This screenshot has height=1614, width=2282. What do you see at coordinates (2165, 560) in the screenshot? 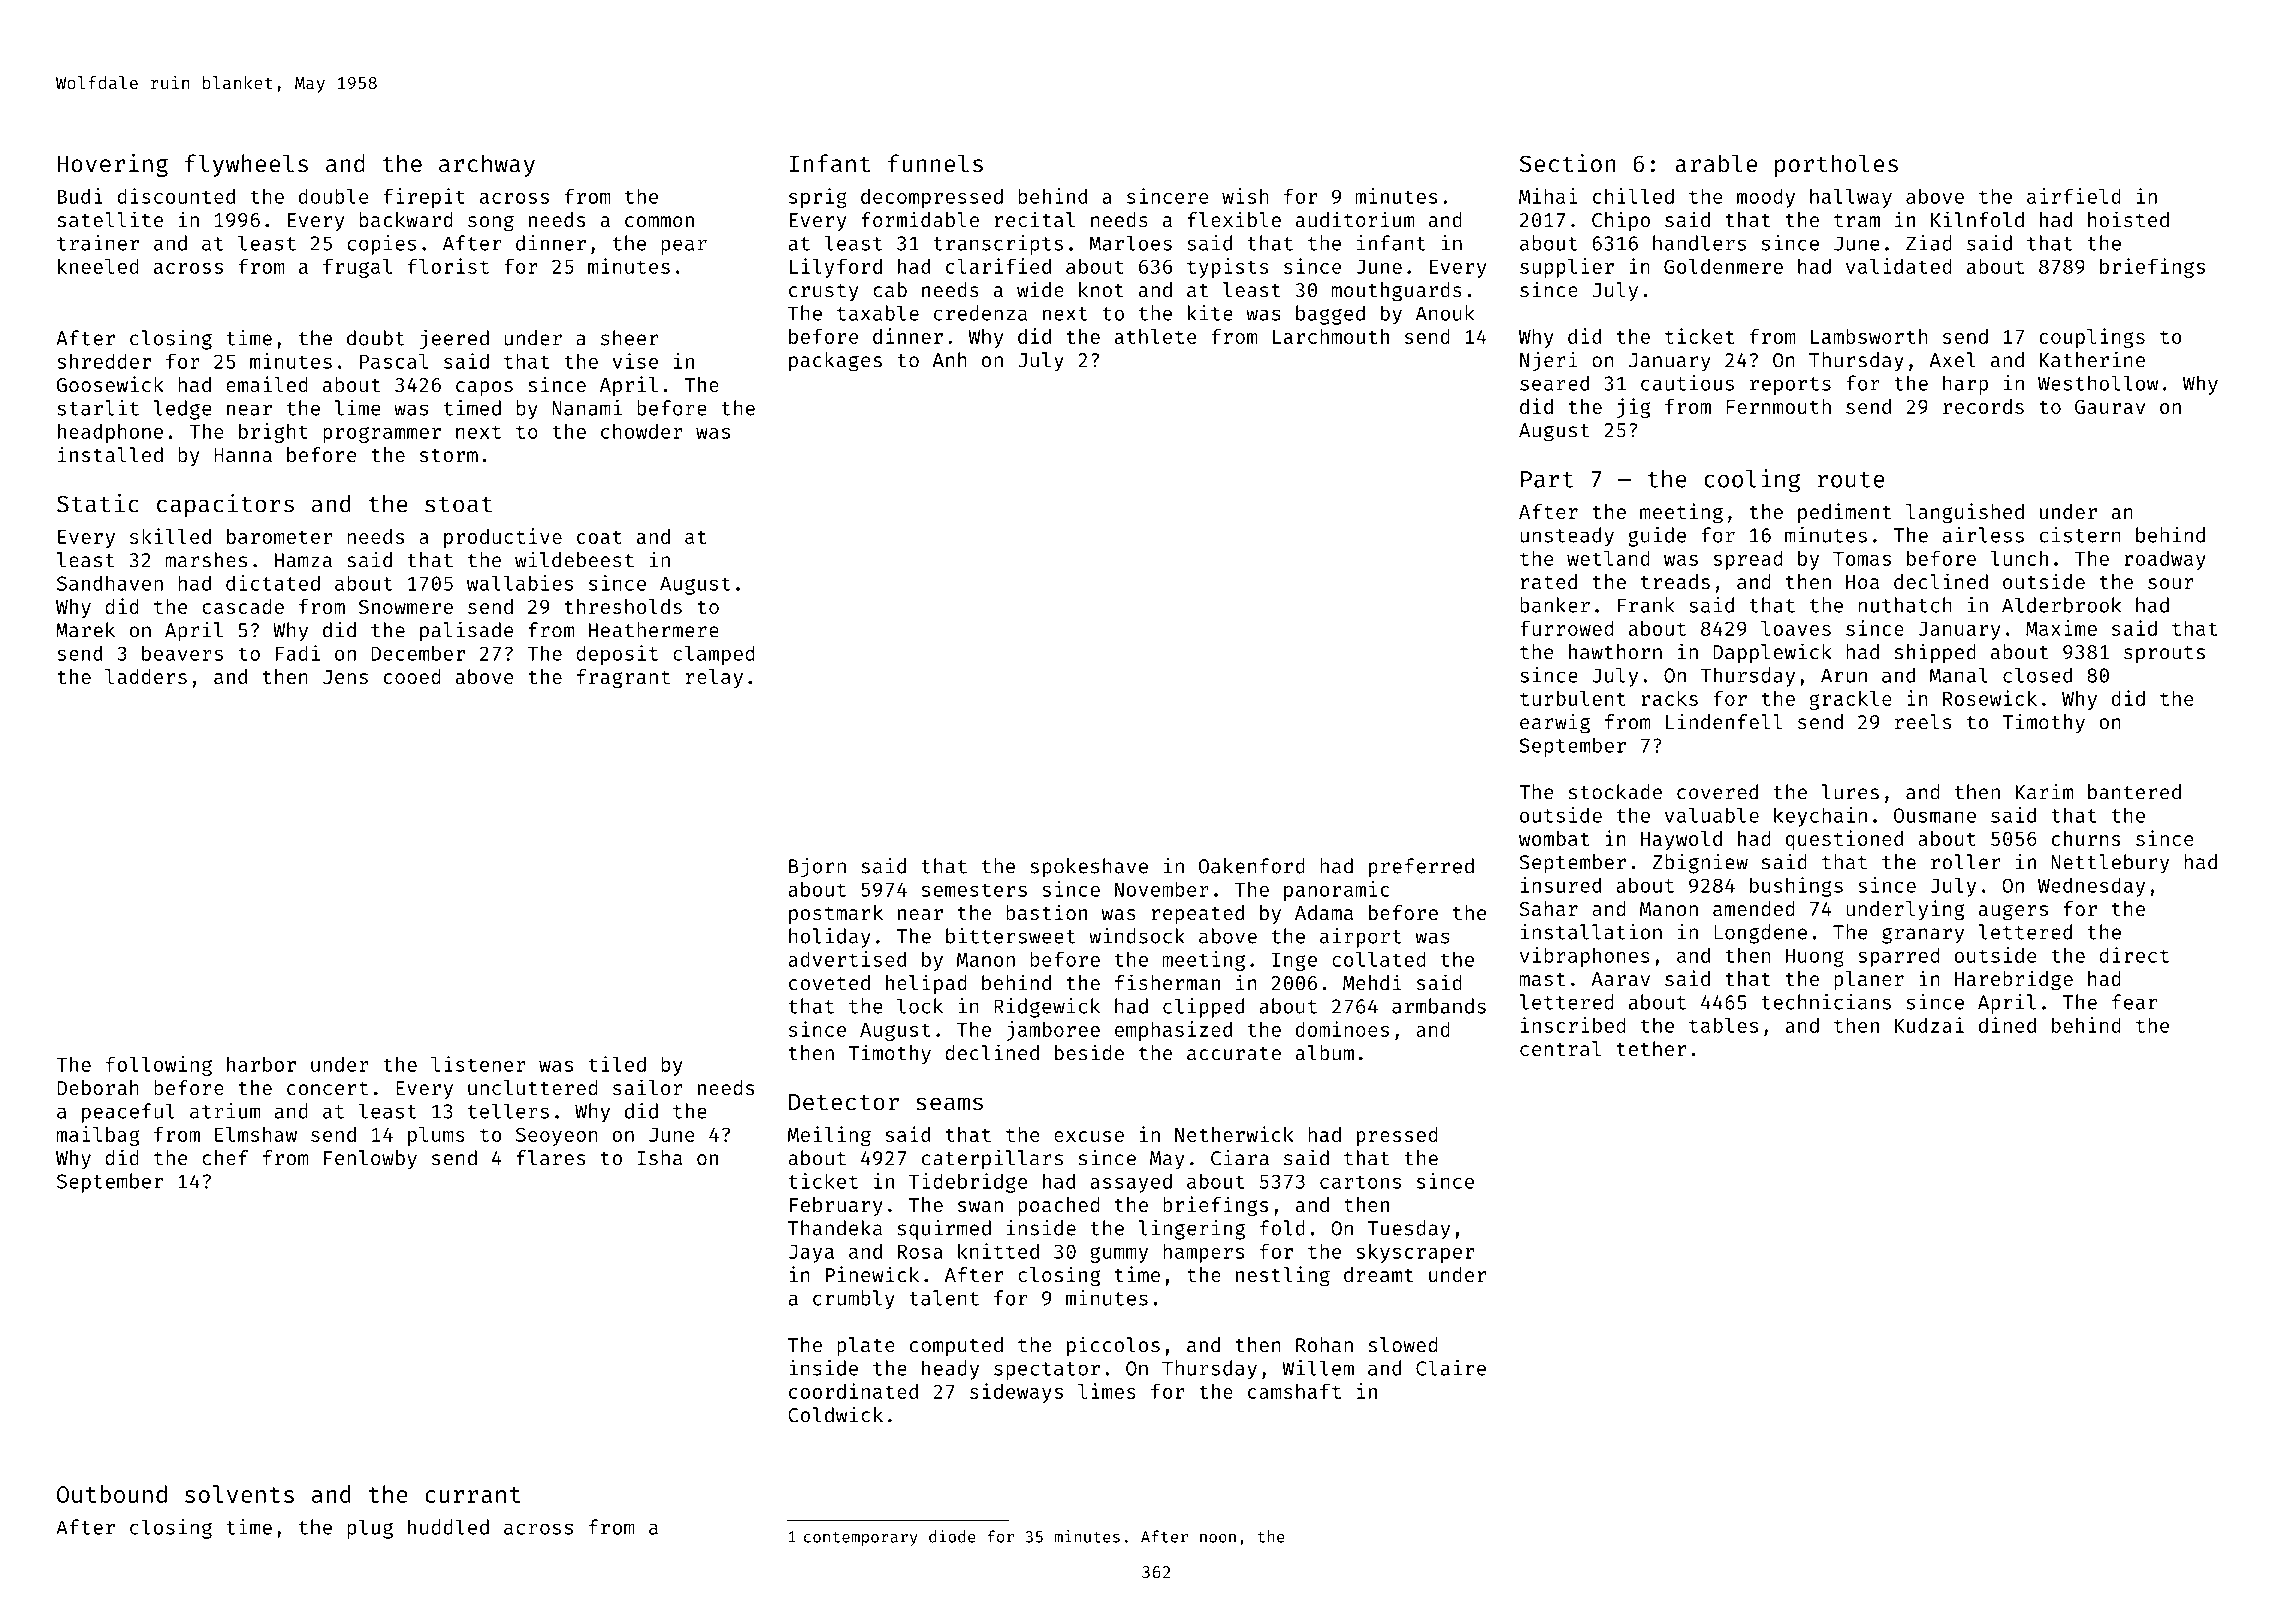
I see `roadway` at bounding box center [2165, 560].
